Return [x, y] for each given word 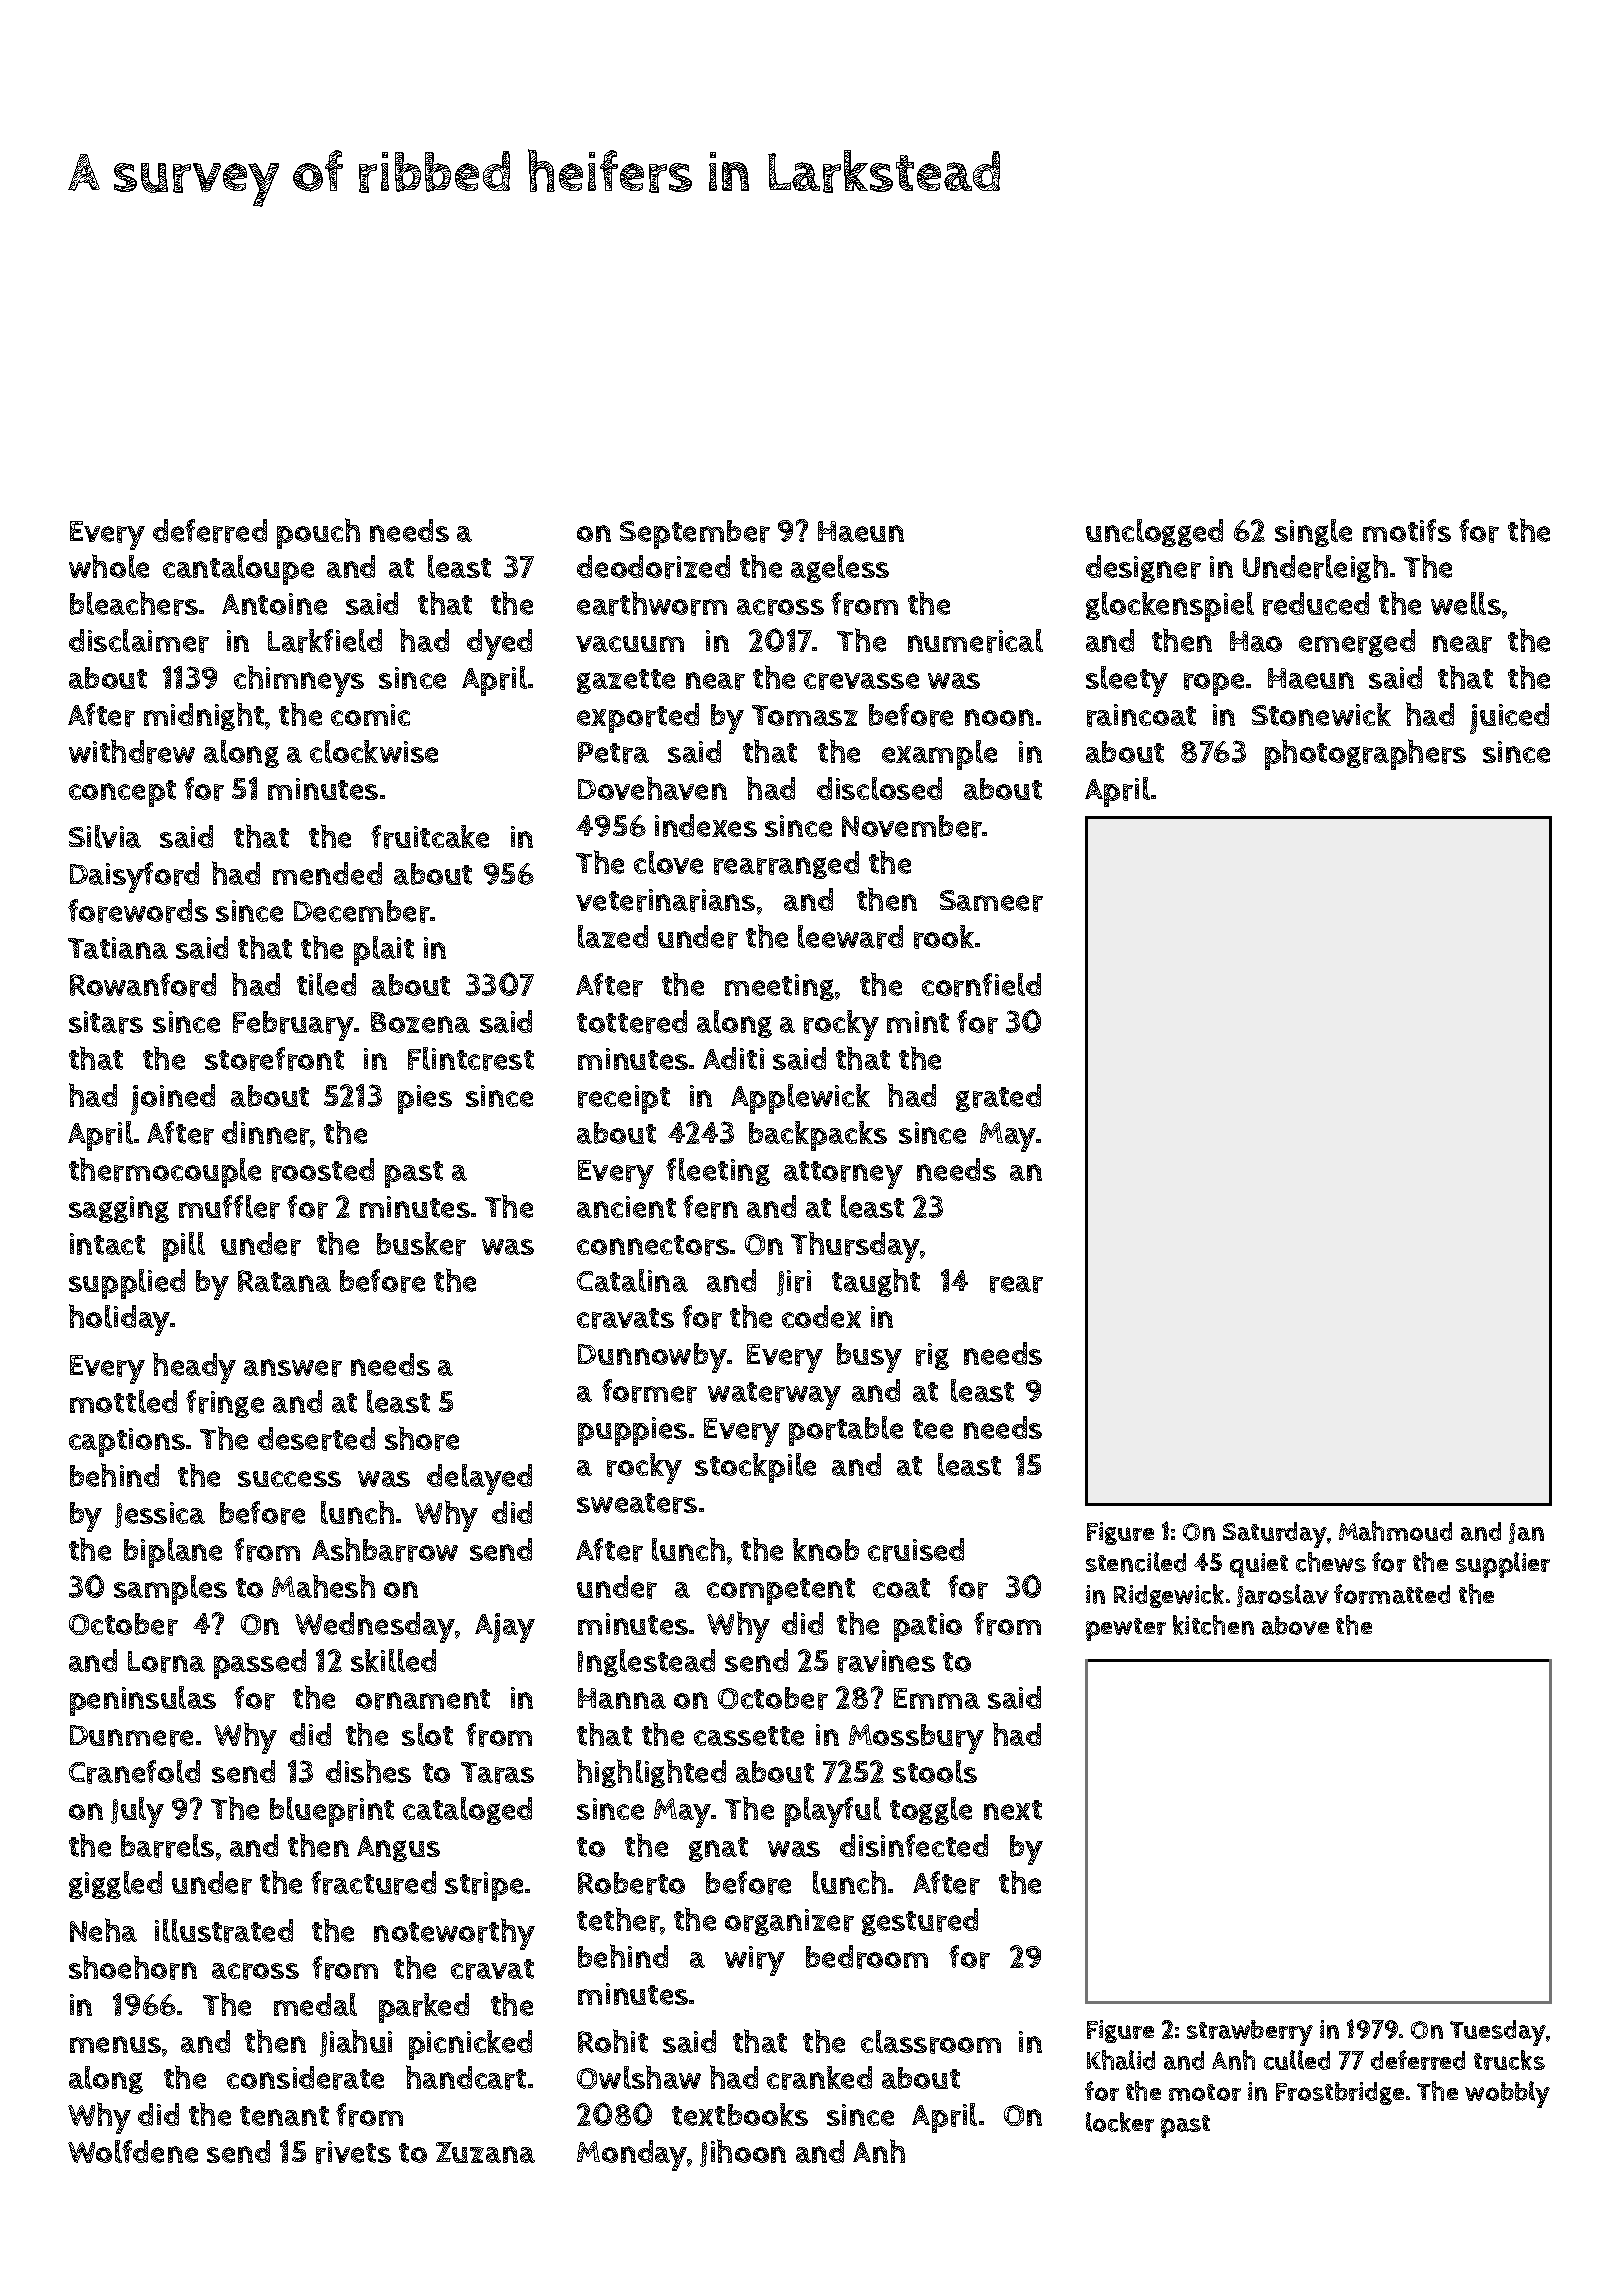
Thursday [855, 1247]
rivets [353, 2152]
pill [184, 1247]
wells [1466, 603]
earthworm [652, 603]
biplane [173, 1553]
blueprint [332, 1812]
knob [826, 1549]
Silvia [105, 836]
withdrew [132, 751]
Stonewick [1321, 714]
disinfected [914, 1845]
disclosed [879, 788]
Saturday [1275, 1535]
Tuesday [1498, 2033]
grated [998, 1098]
